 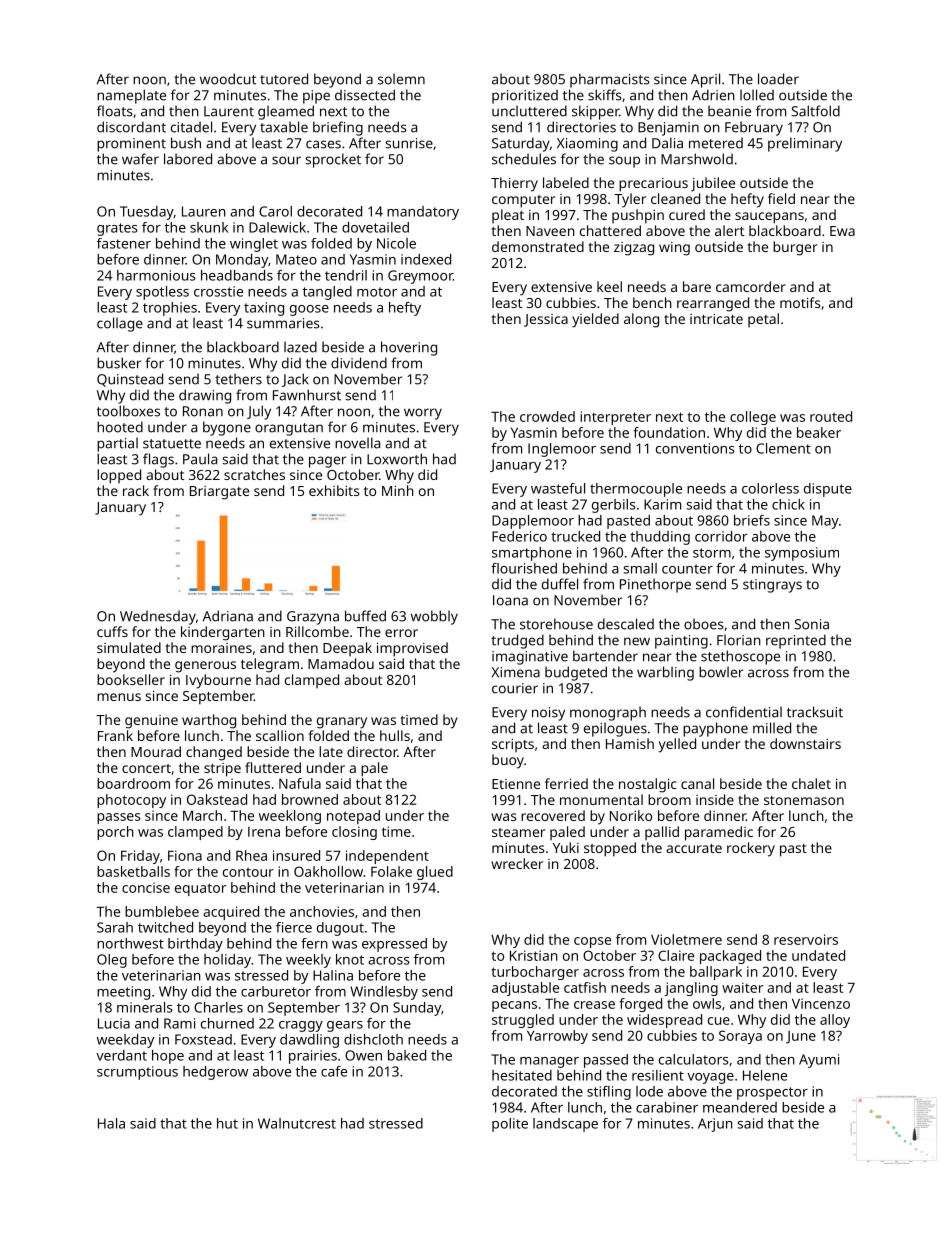 I want to click on cafe, so click(x=334, y=1071).
